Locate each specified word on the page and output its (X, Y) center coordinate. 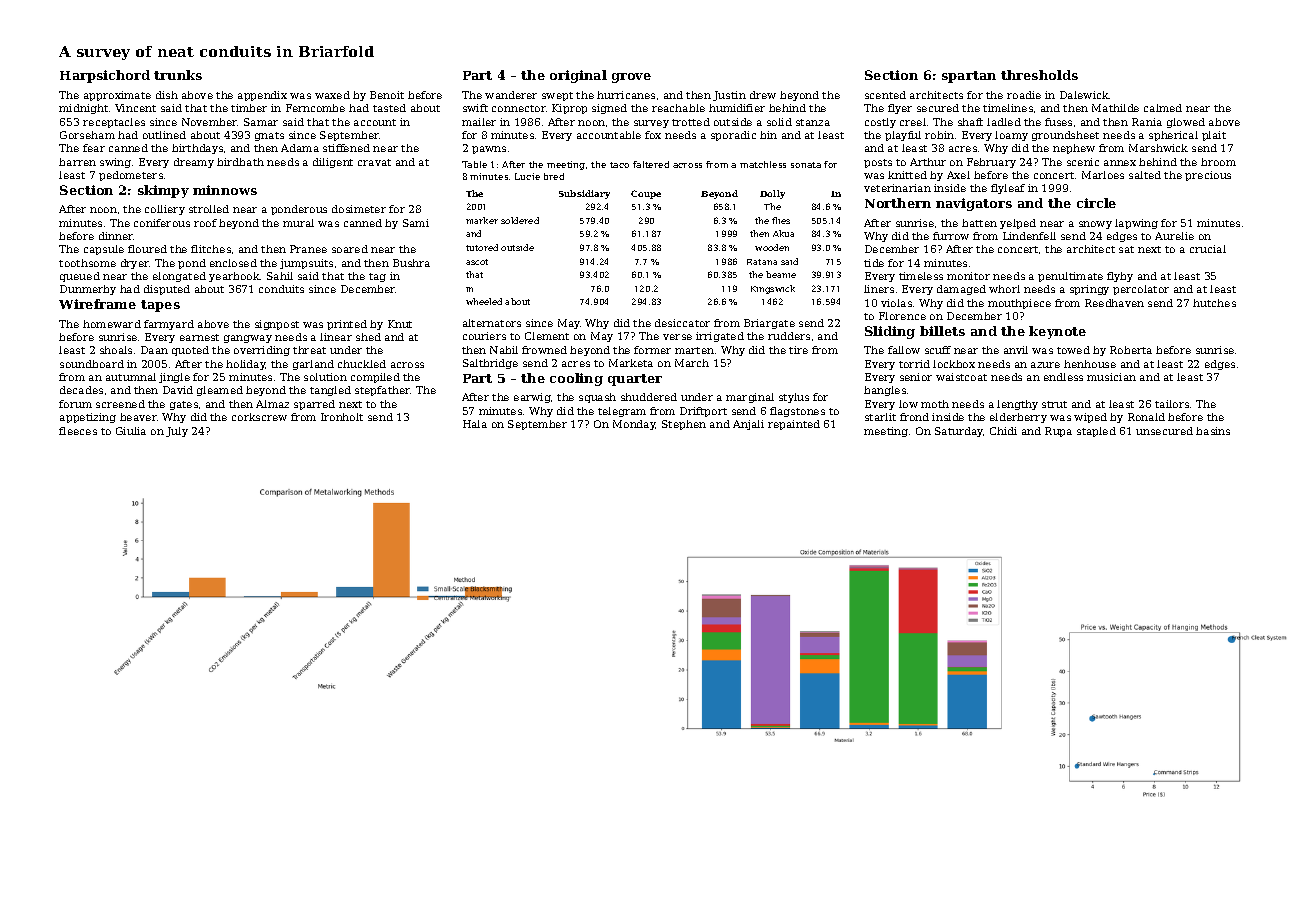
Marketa (631, 363)
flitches (211, 249)
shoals (116, 350)
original (578, 76)
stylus (794, 398)
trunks (178, 75)
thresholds (1039, 75)
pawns (489, 150)
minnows (225, 190)
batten (979, 223)
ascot (477, 262)
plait (1214, 136)
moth (935, 404)
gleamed (220, 391)
